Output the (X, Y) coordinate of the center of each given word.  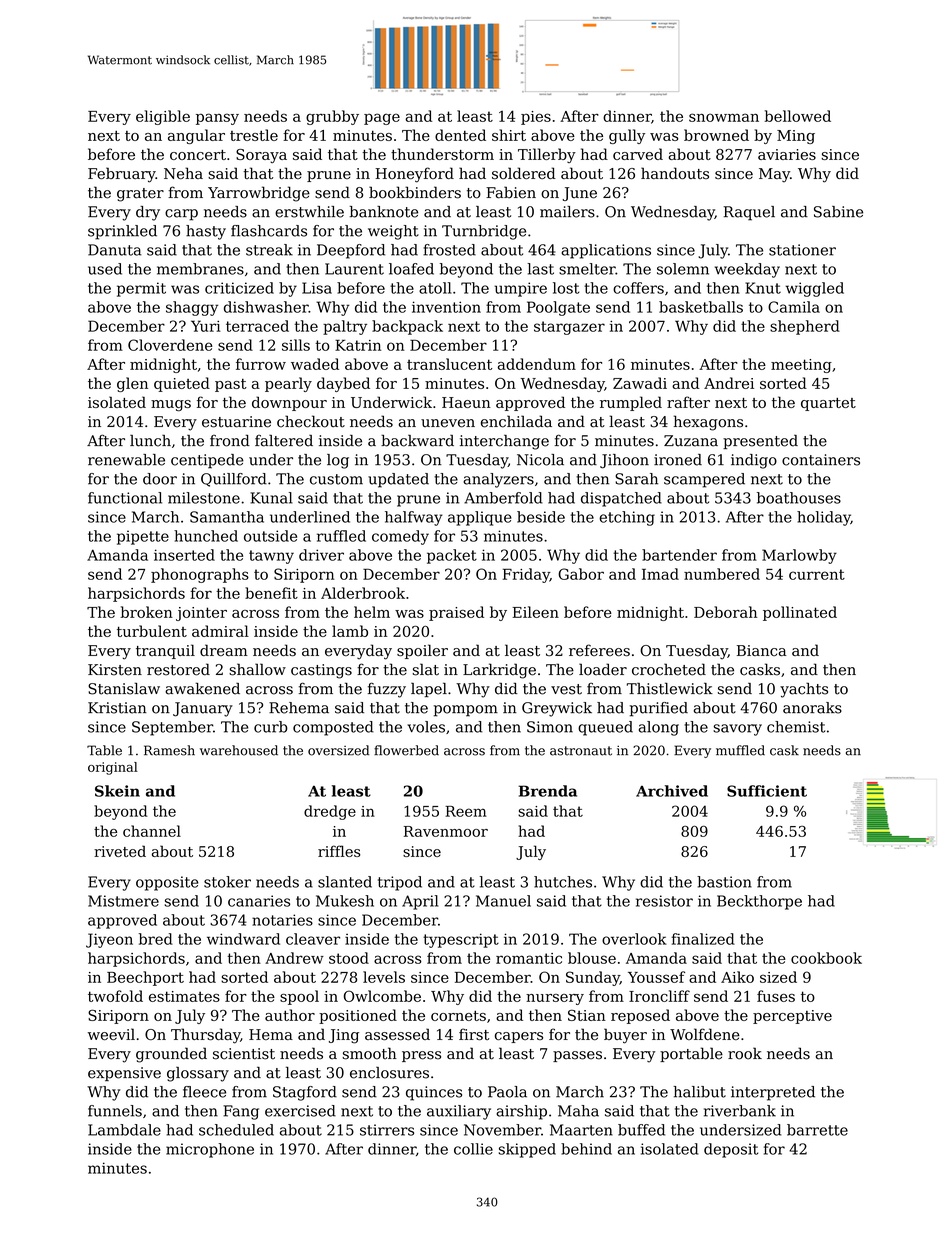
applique (480, 518)
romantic (529, 958)
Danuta (114, 250)
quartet (828, 404)
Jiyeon (109, 940)
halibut (699, 1092)
